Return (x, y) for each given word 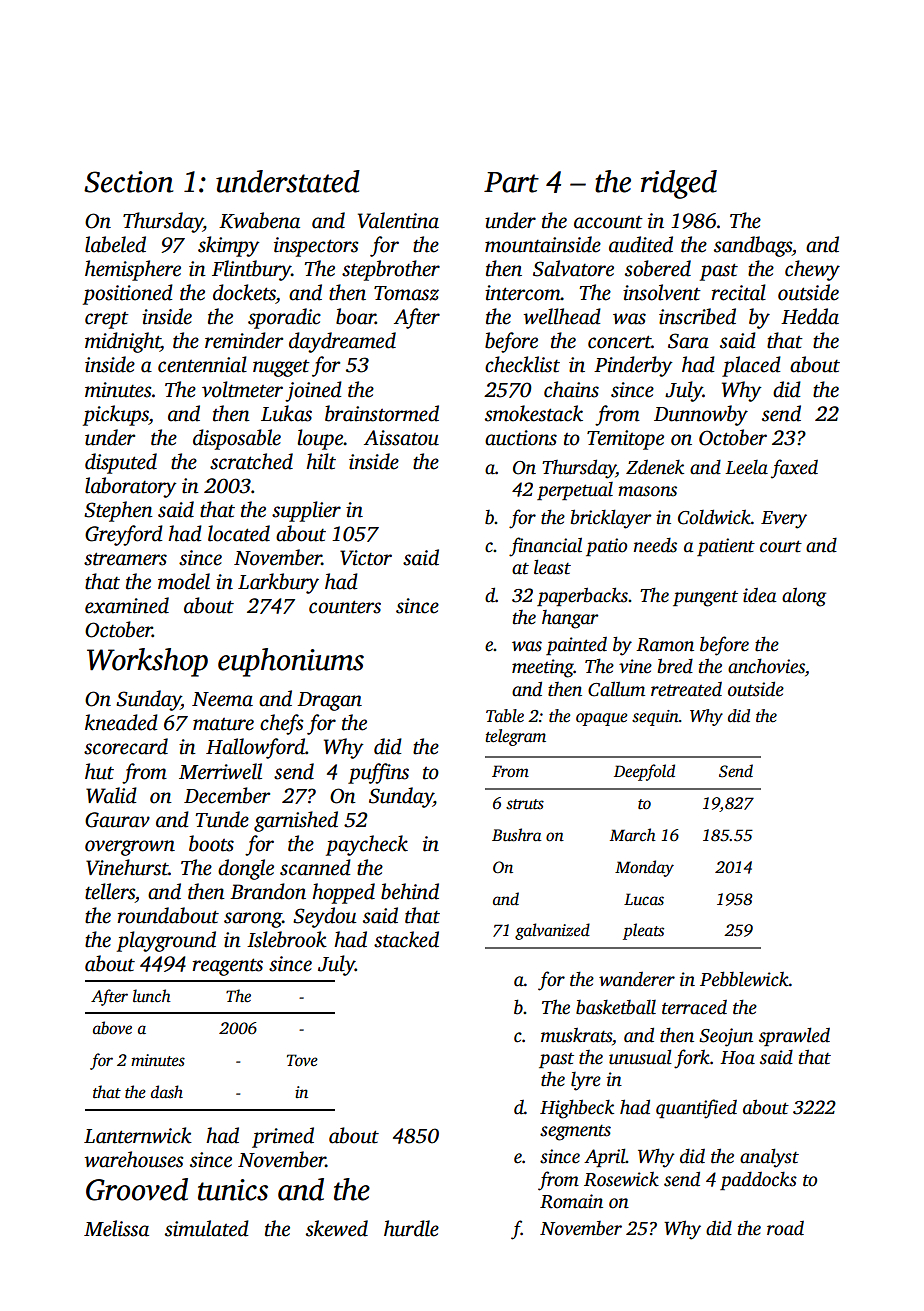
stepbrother (391, 270)
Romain (571, 1201)
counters (345, 607)
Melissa (116, 1228)
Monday (644, 868)
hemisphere (133, 270)
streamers (125, 559)
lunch (152, 996)
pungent (705, 599)
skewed (337, 1228)
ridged (679, 184)
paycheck (367, 845)
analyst (769, 1158)
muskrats (576, 1035)
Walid (111, 795)
